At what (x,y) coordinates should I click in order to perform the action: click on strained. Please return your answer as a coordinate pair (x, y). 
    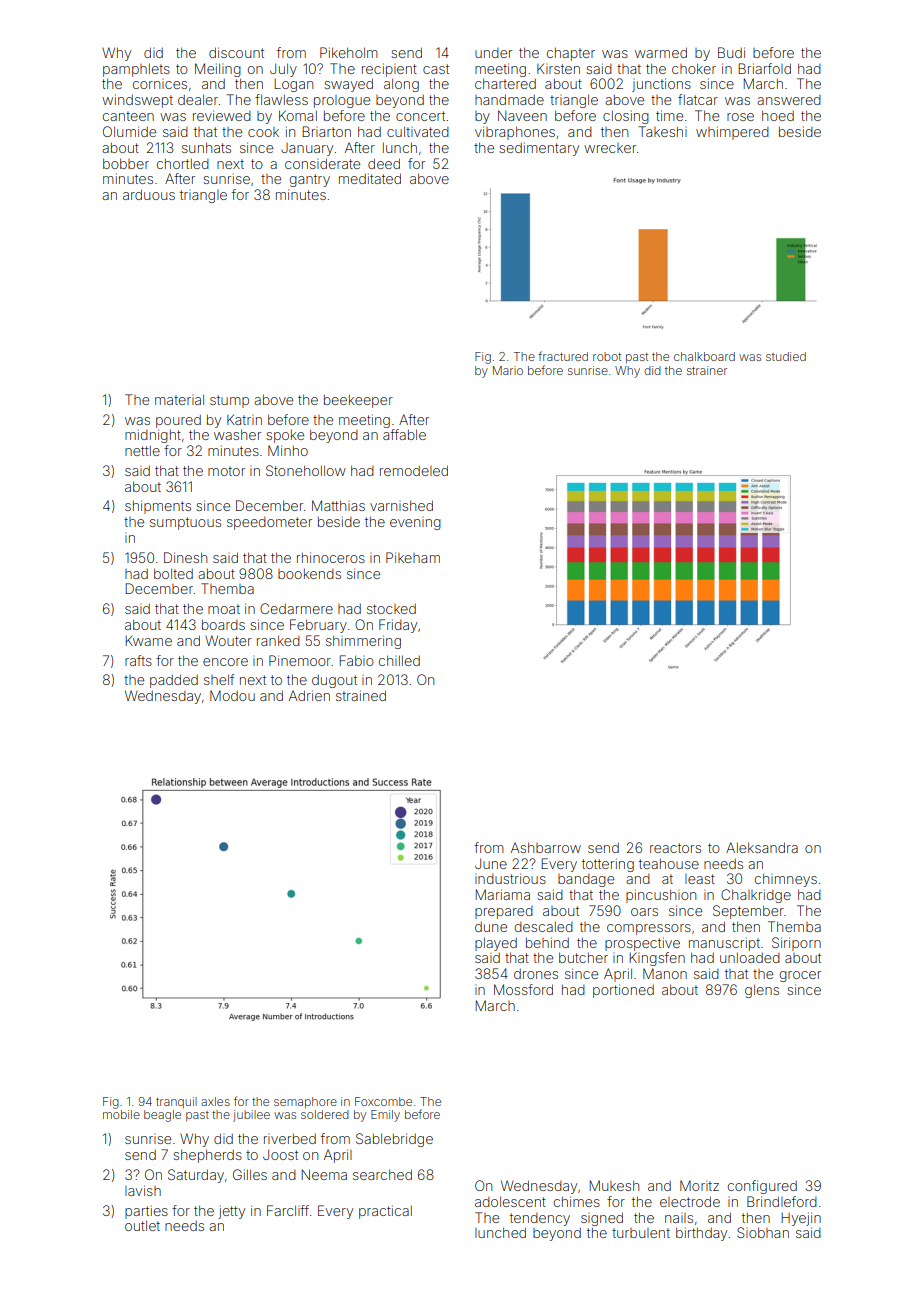
    Looking at the image, I should click on (361, 695).
